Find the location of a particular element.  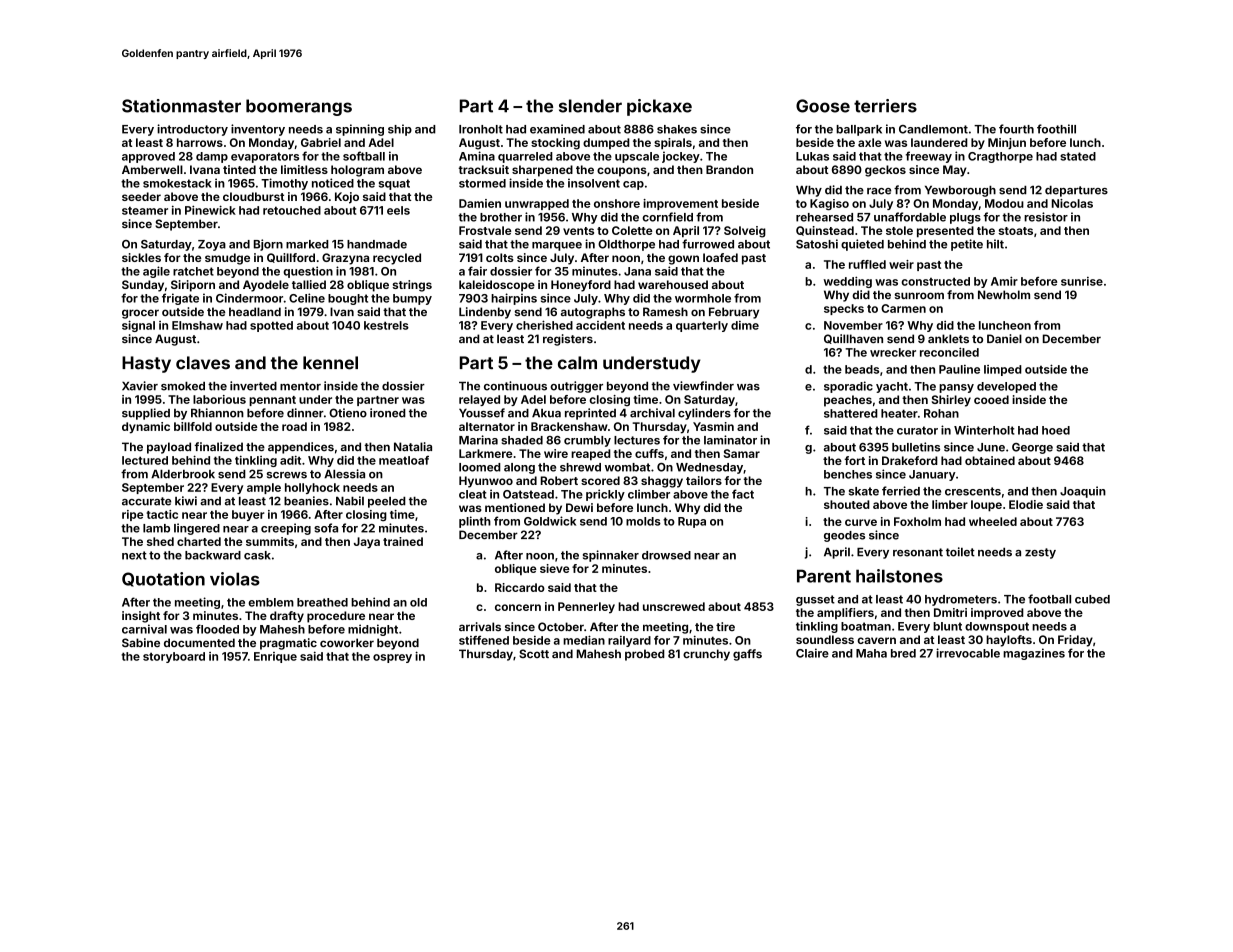

examined is located at coordinates (557, 129).
